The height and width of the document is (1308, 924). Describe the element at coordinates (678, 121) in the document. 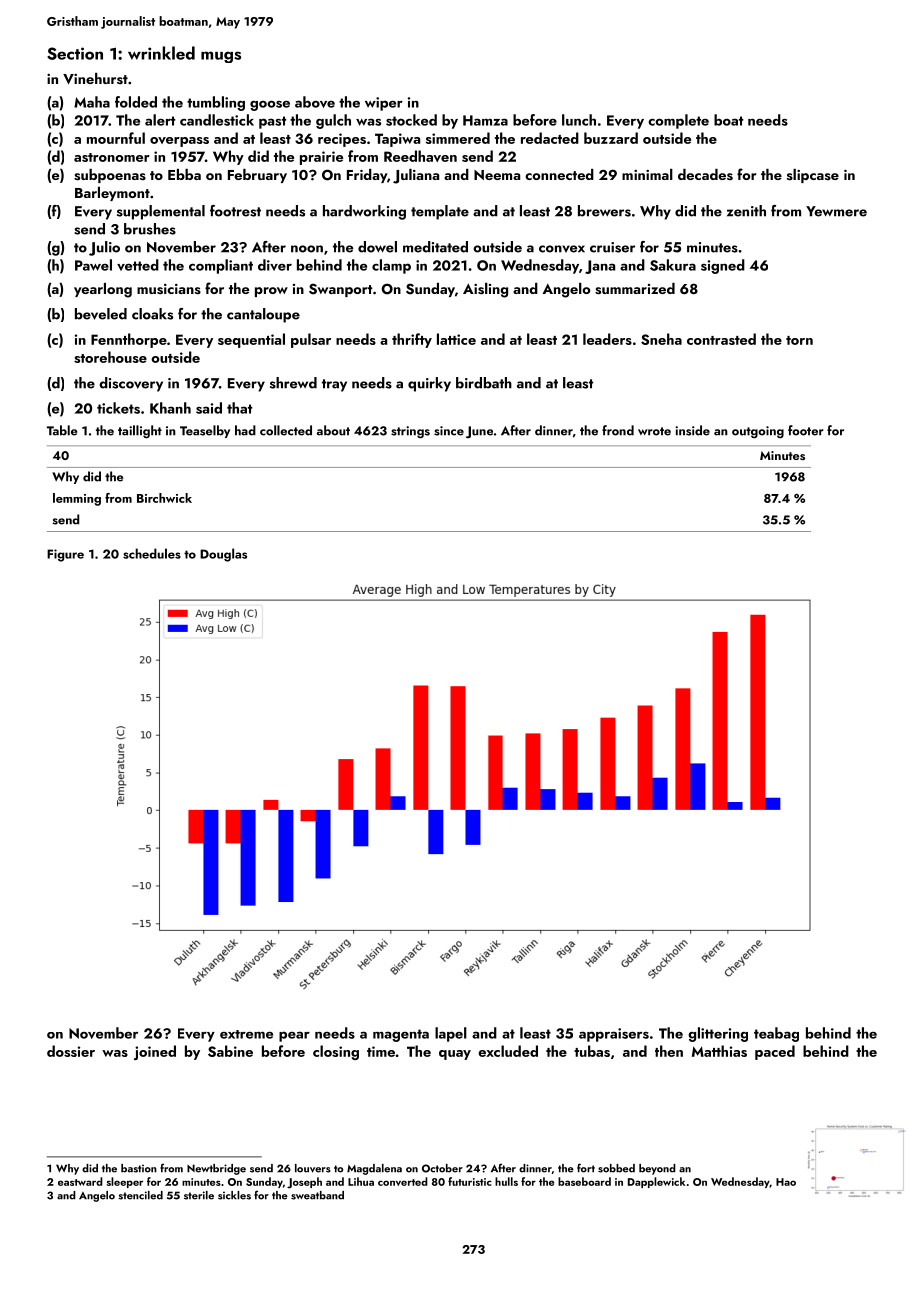

I see `complete` at that location.
